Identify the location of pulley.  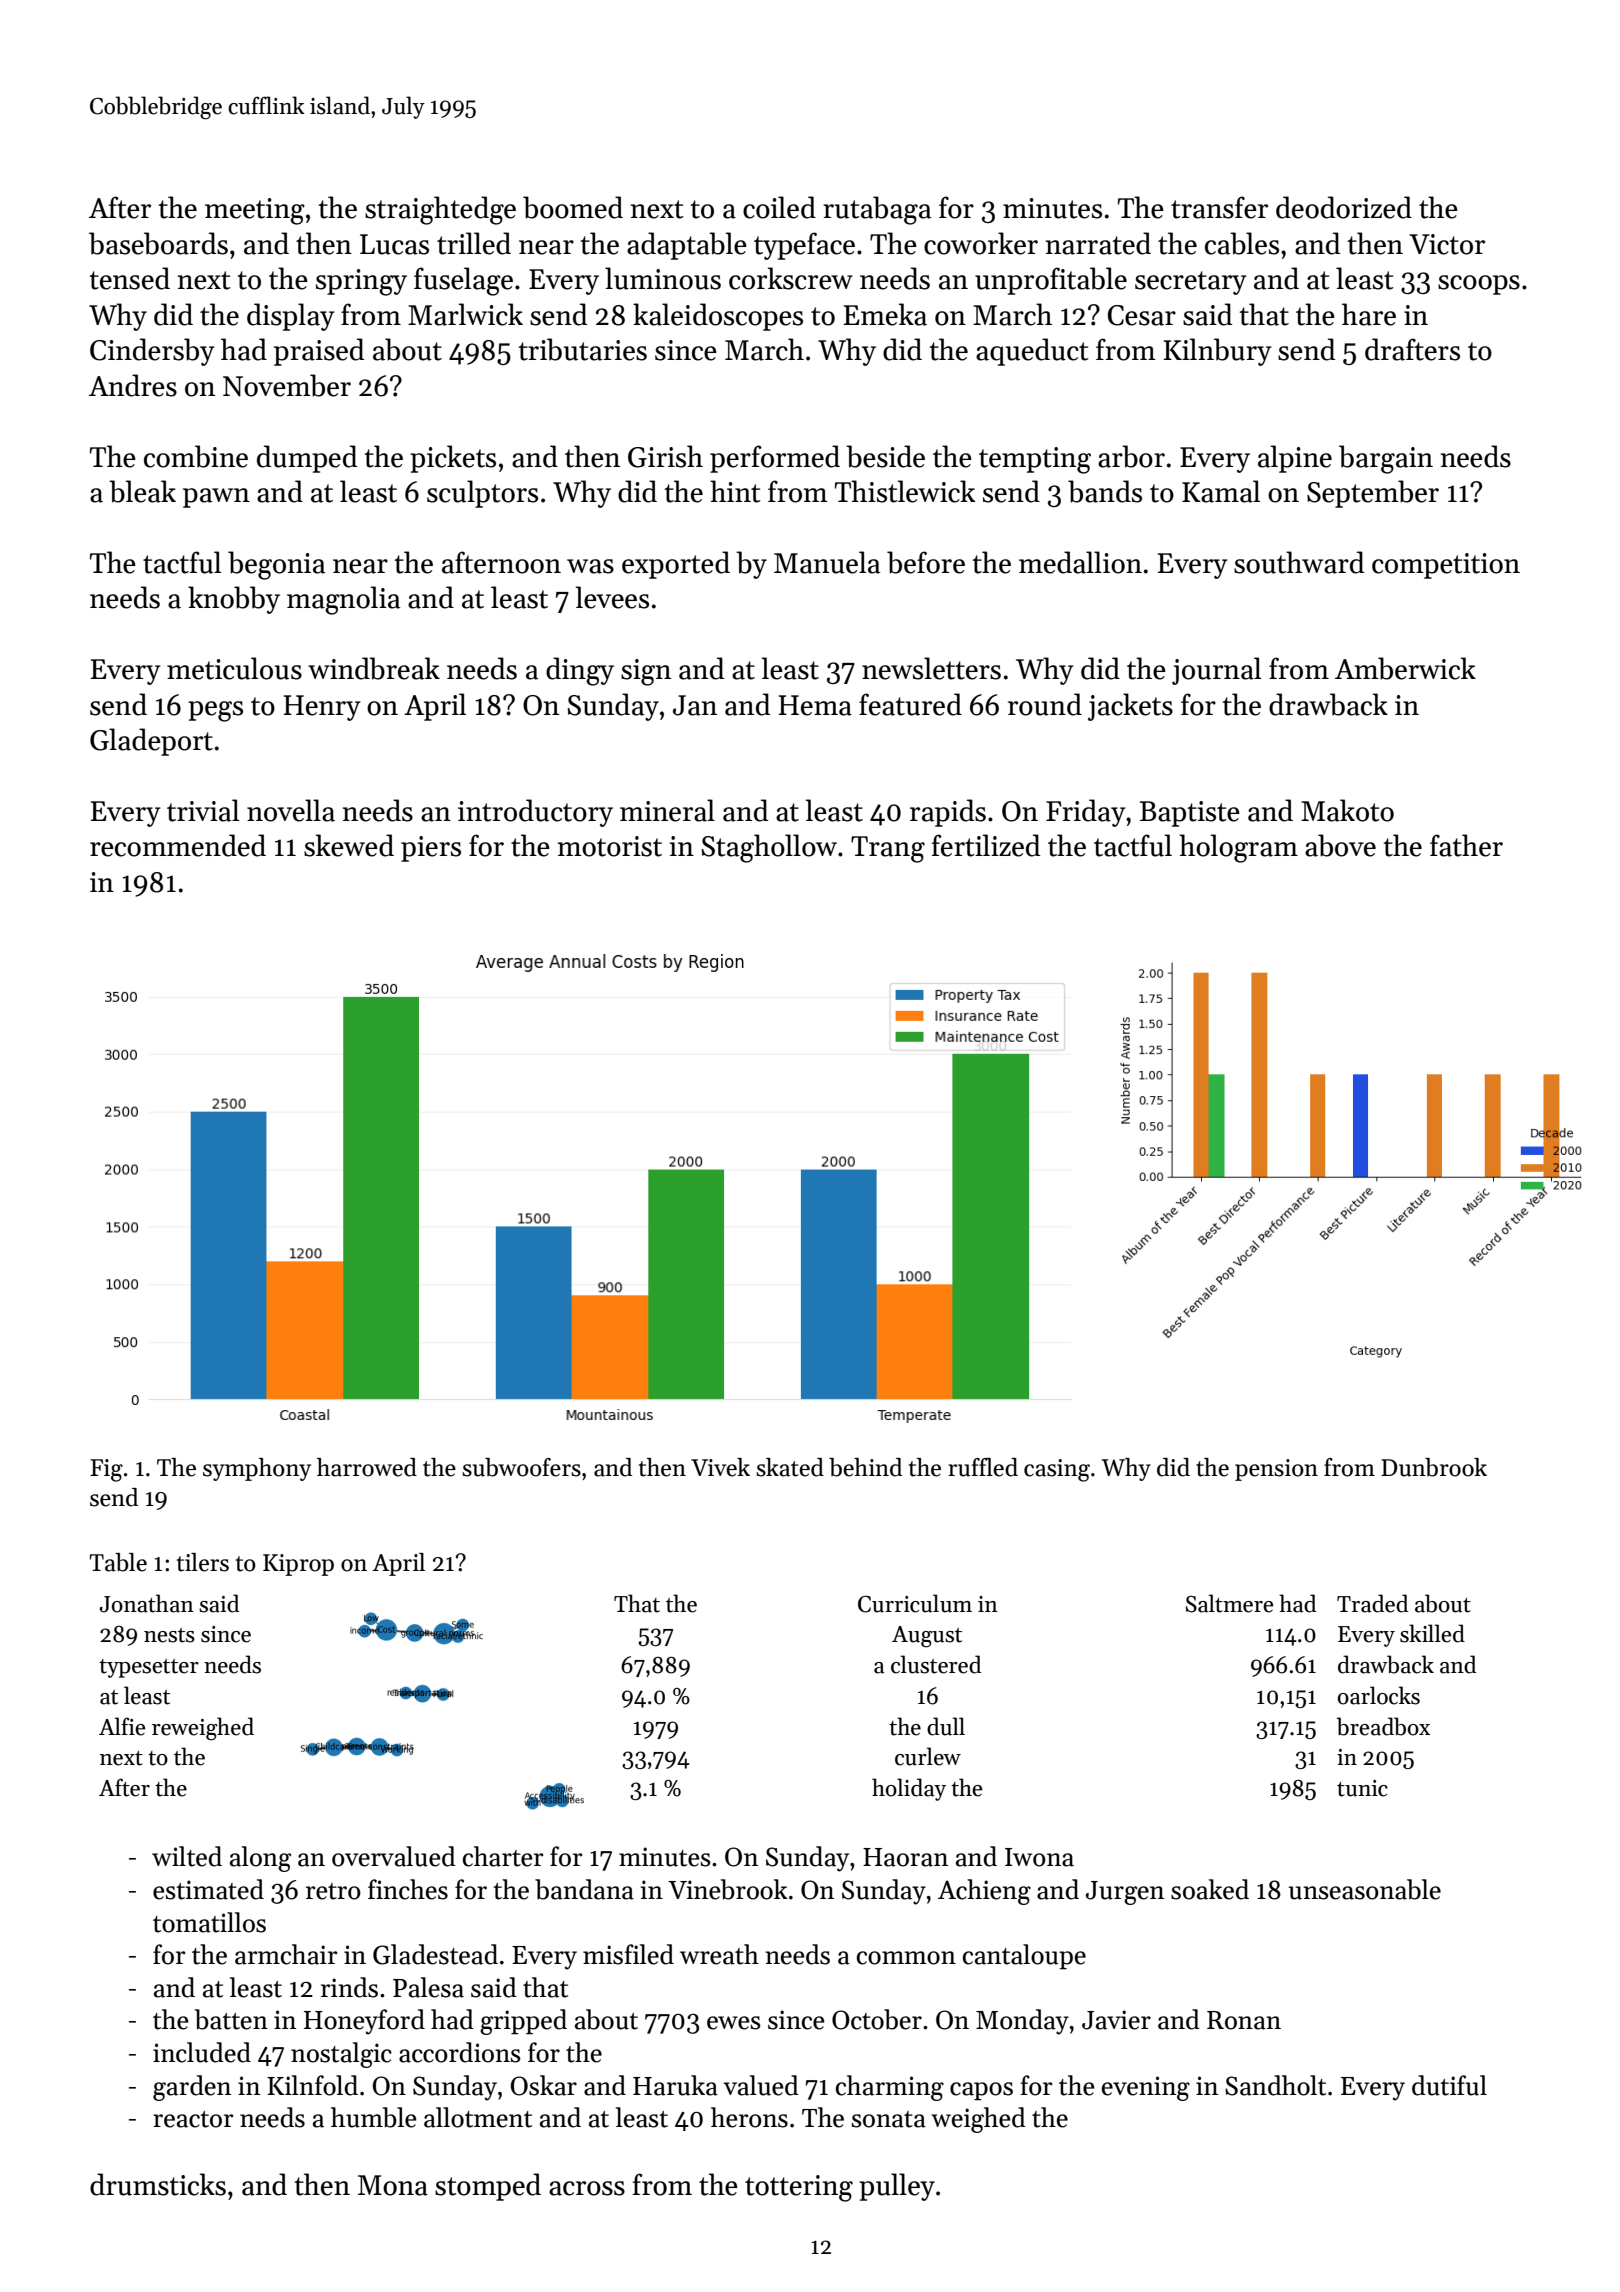
(897, 2187).
